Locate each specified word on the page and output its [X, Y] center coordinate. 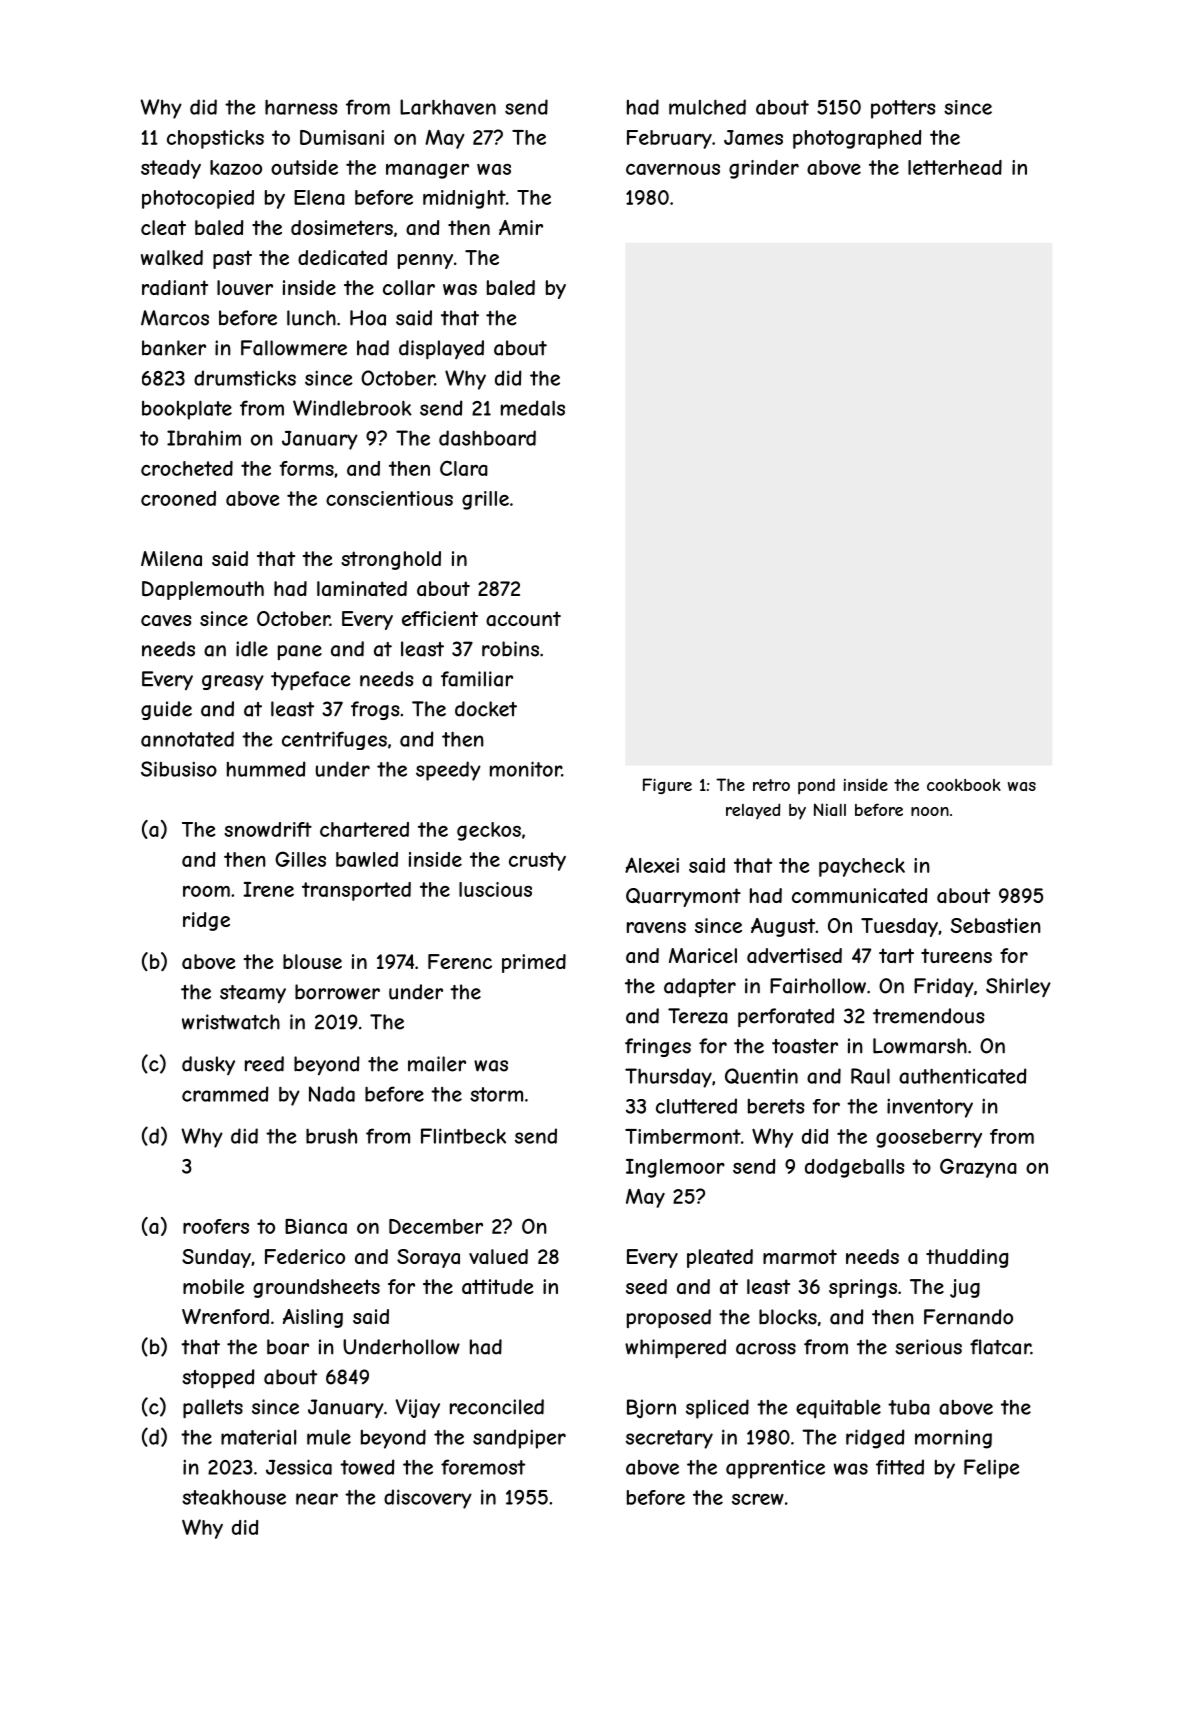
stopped [218, 1379]
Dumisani [342, 137]
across [766, 1349]
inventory [930, 1108]
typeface [310, 681]
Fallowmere [294, 348]
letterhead [955, 167]
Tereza [698, 1016]
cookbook [964, 785]
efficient [440, 618]
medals [533, 408]
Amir [521, 227]
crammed [225, 1094]
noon [930, 811]
